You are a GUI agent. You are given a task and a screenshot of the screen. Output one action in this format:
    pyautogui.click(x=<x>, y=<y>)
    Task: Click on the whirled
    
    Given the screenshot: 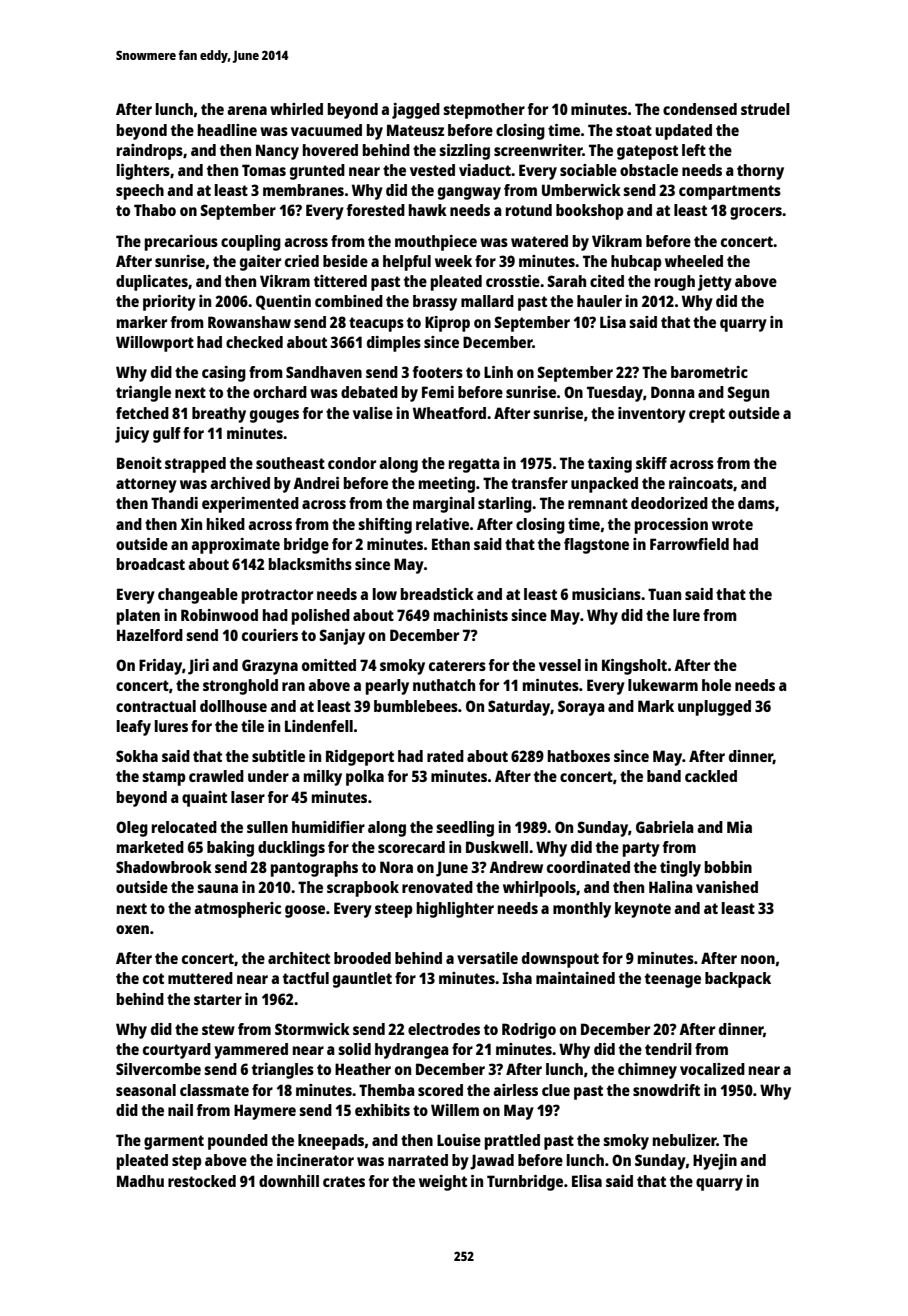 What is the action you would take?
    pyautogui.click(x=296, y=109)
